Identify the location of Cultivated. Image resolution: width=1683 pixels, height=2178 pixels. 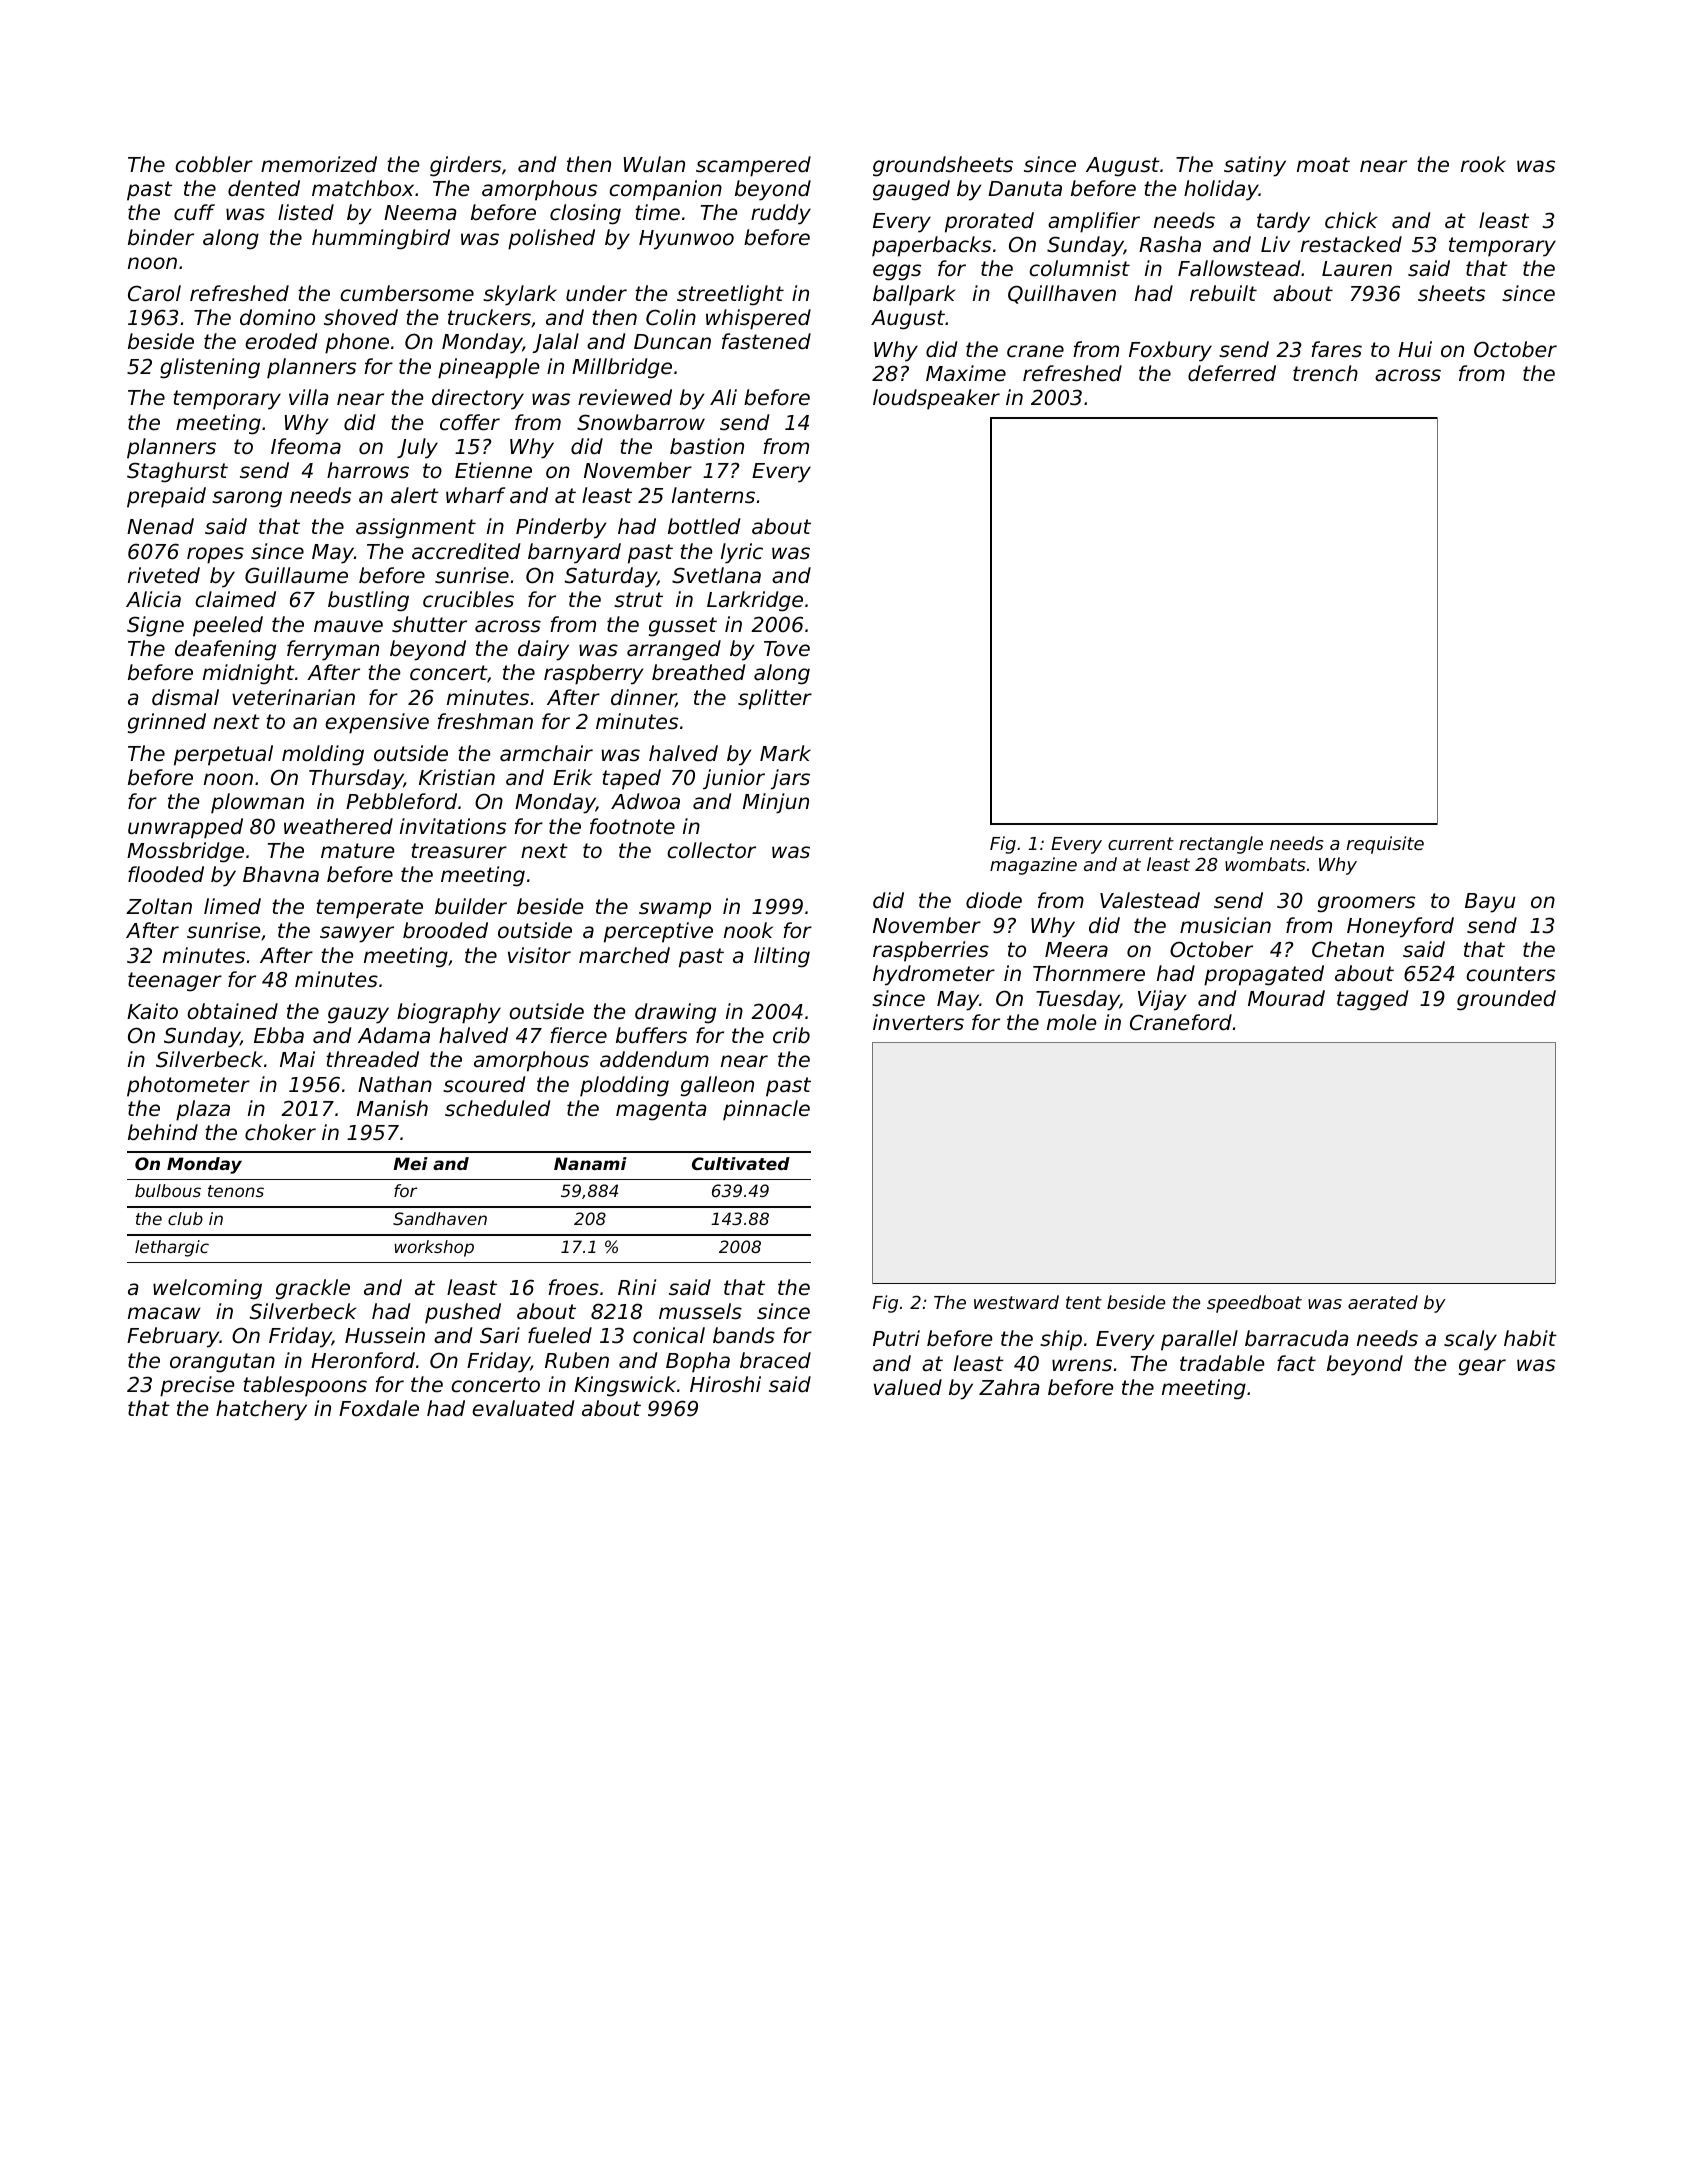
(741, 1163).
